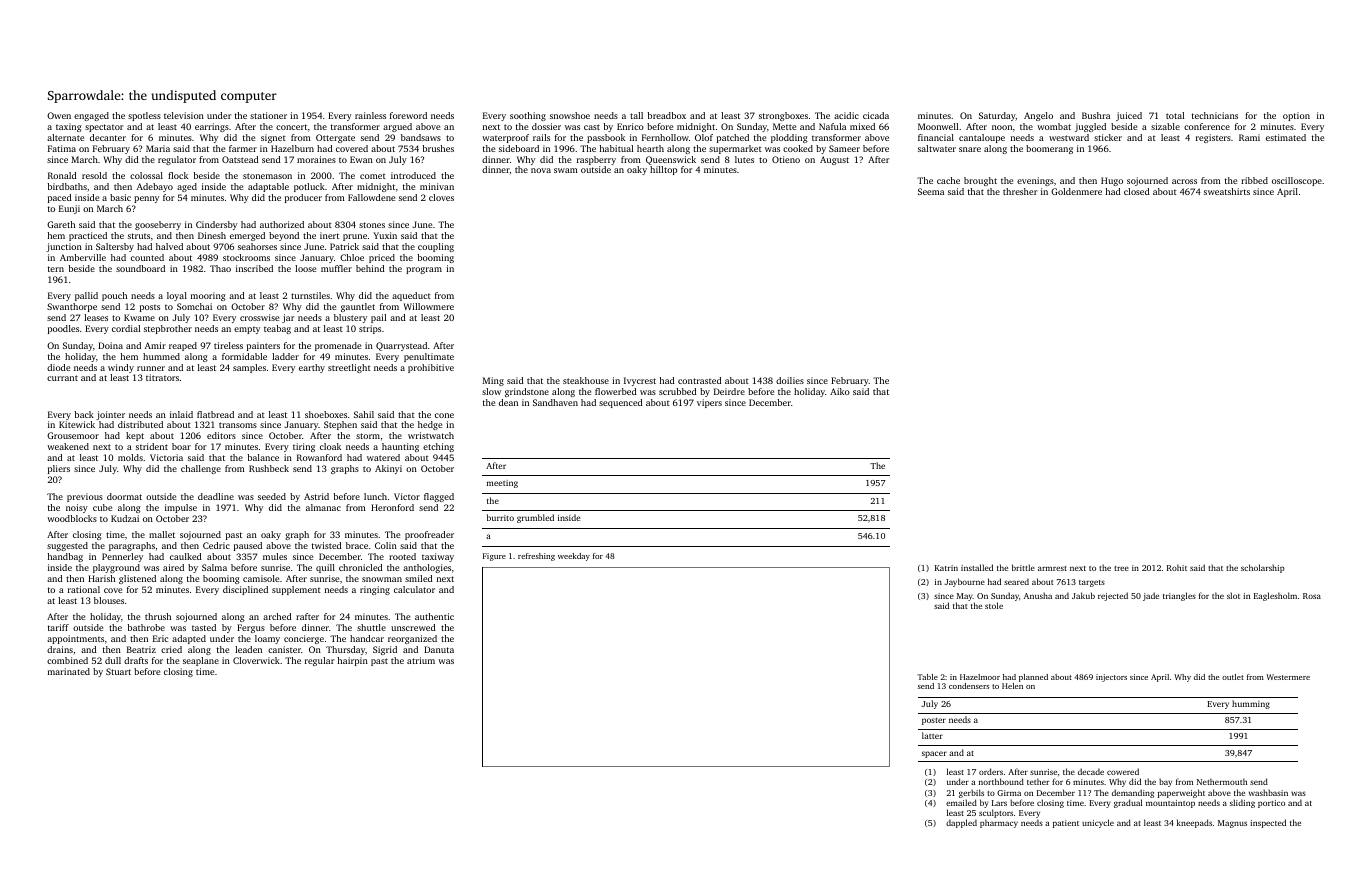 The width and height of the screenshot is (1372, 887). I want to click on Gareth, so click(61, 224).
